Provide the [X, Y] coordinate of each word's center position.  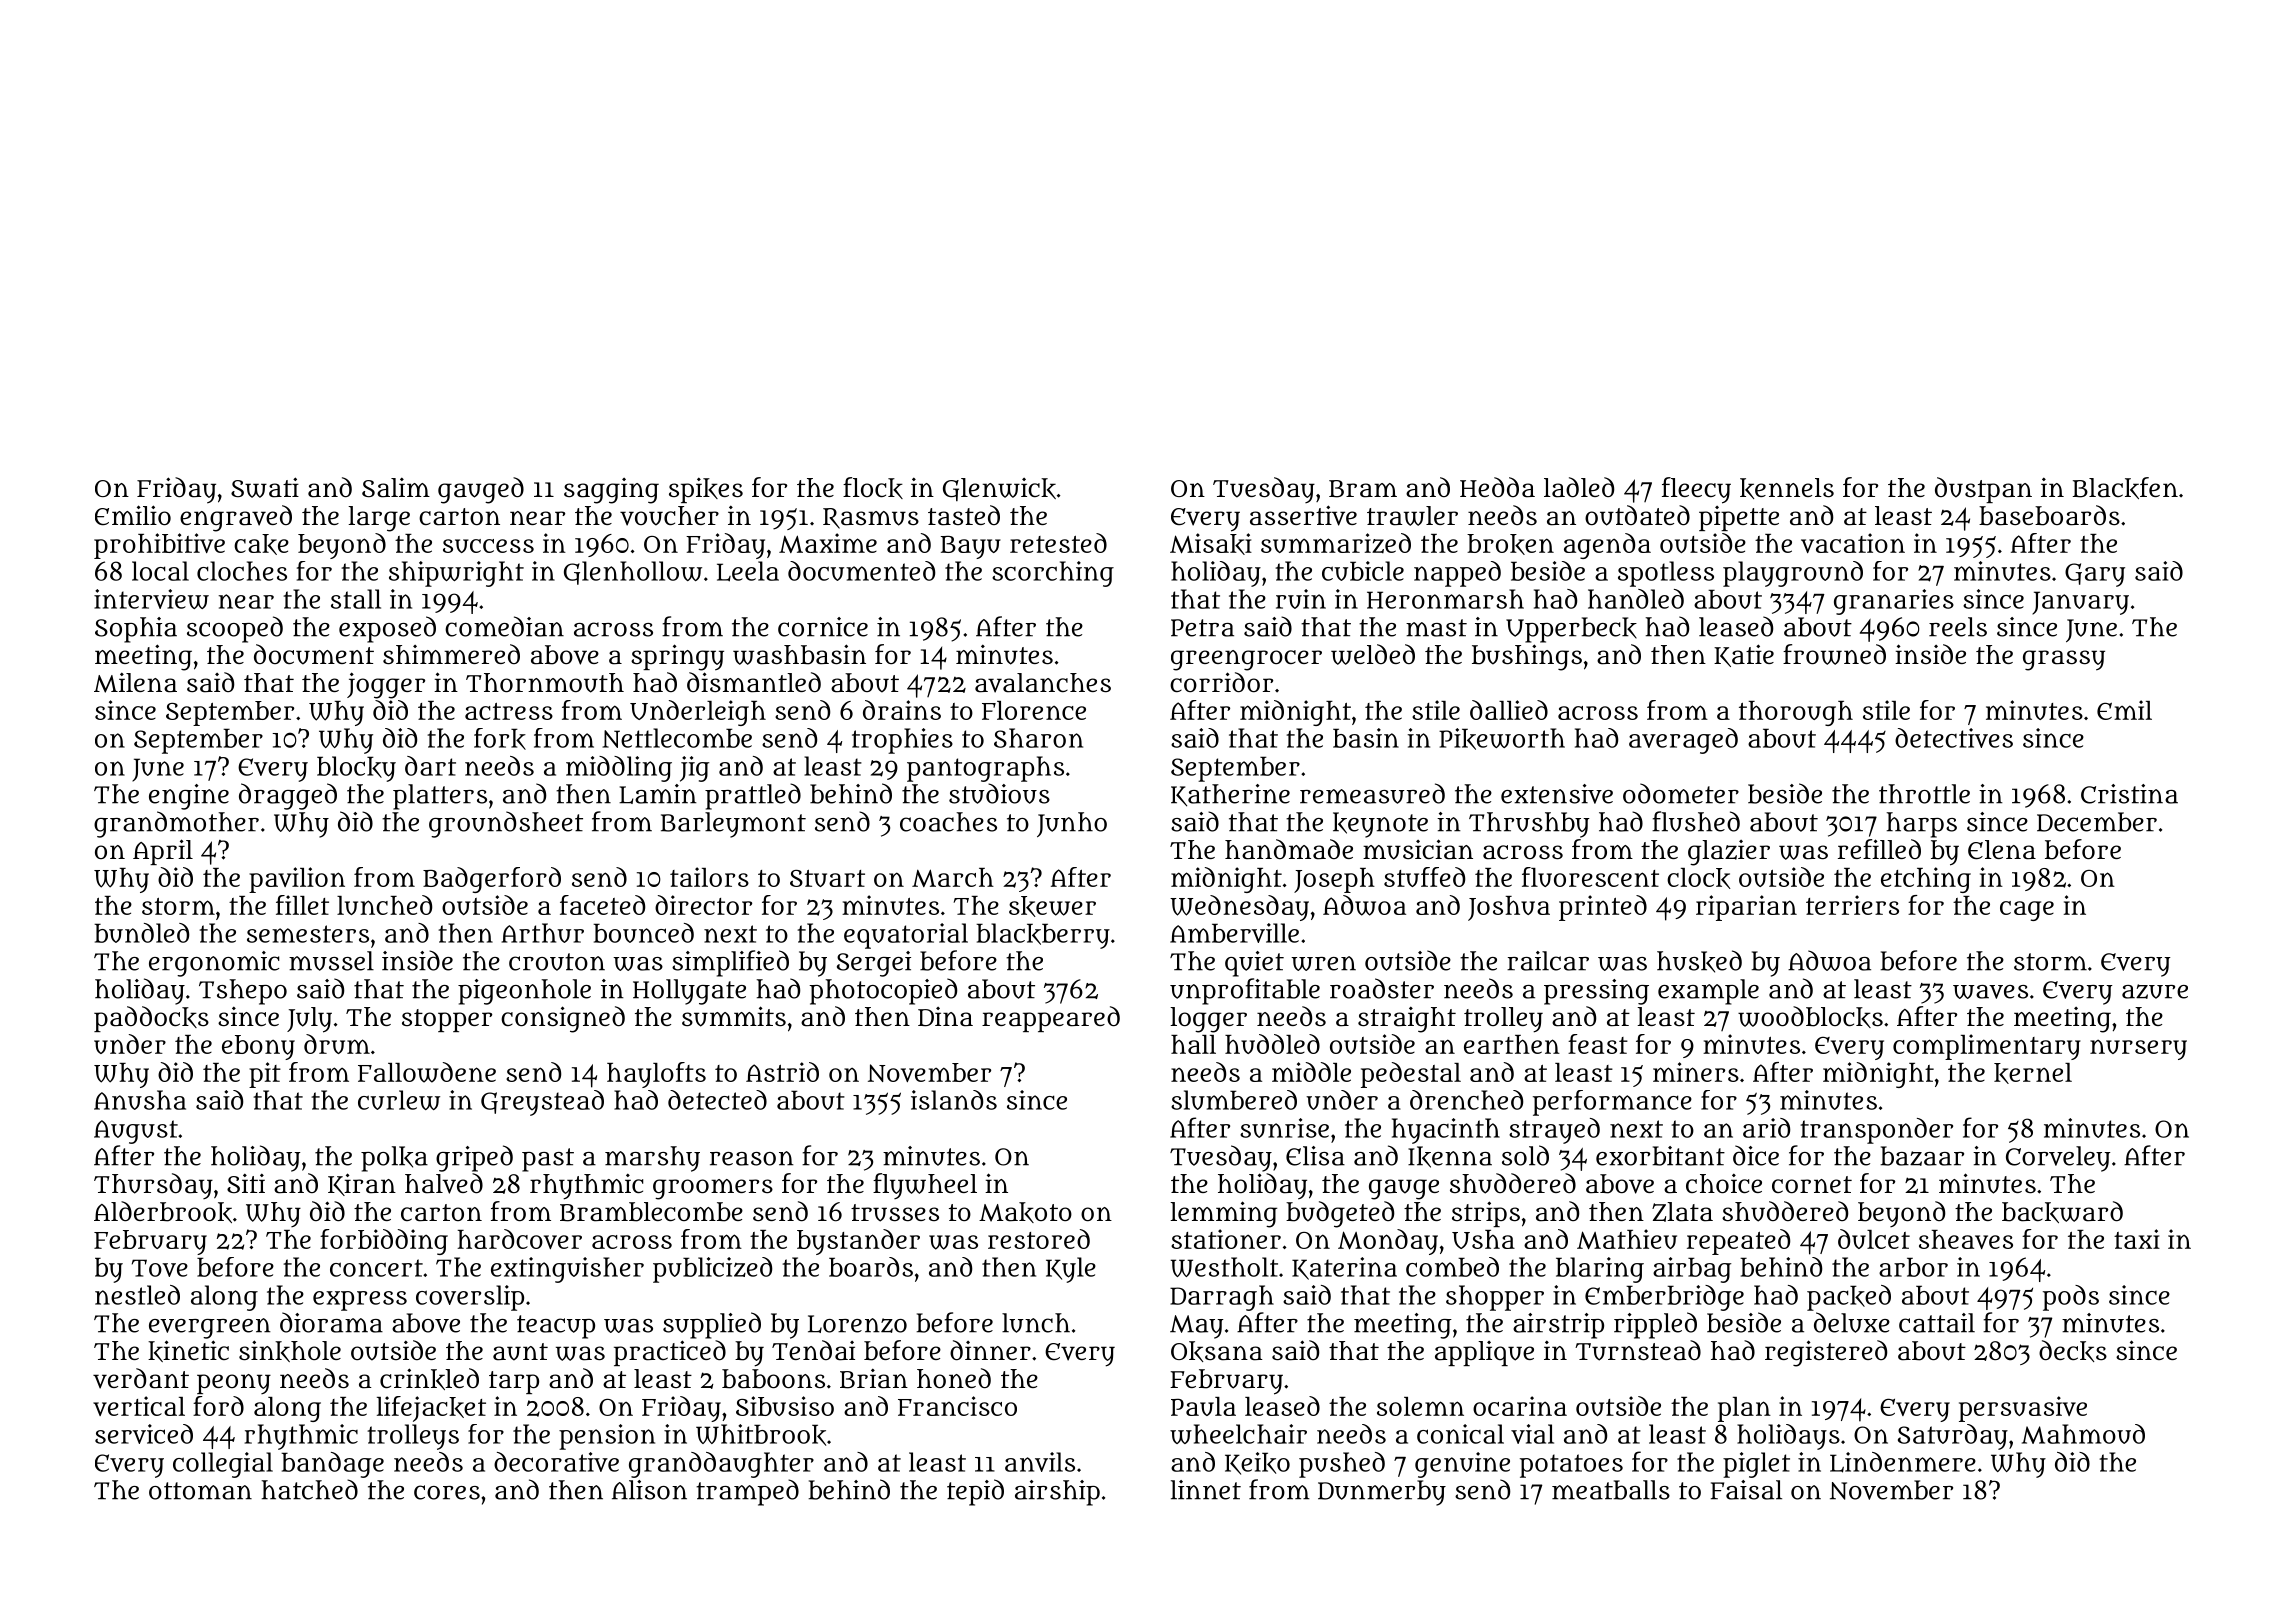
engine [189, 797]
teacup [556, 1327]
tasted [964, 515]
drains [902, 710]
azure [2155, 991]
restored [1039, 1239]
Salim [396, 488]
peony [234, 1384]
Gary [2095, 575]
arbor [1913, 1267]
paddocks [151, 1019]
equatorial [906, 936]
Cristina [2129, 794]
